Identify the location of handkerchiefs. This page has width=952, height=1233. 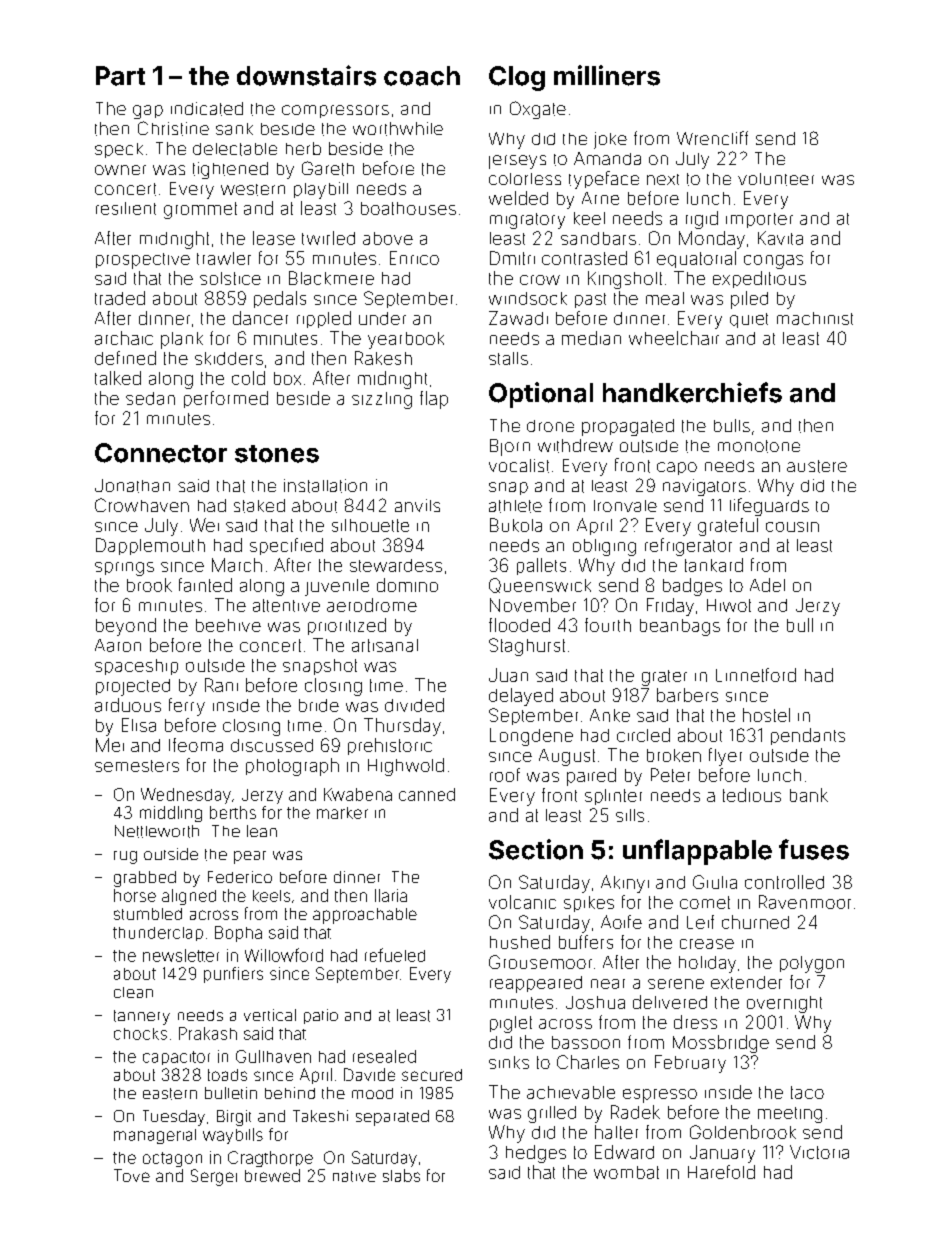
(692, 392).
